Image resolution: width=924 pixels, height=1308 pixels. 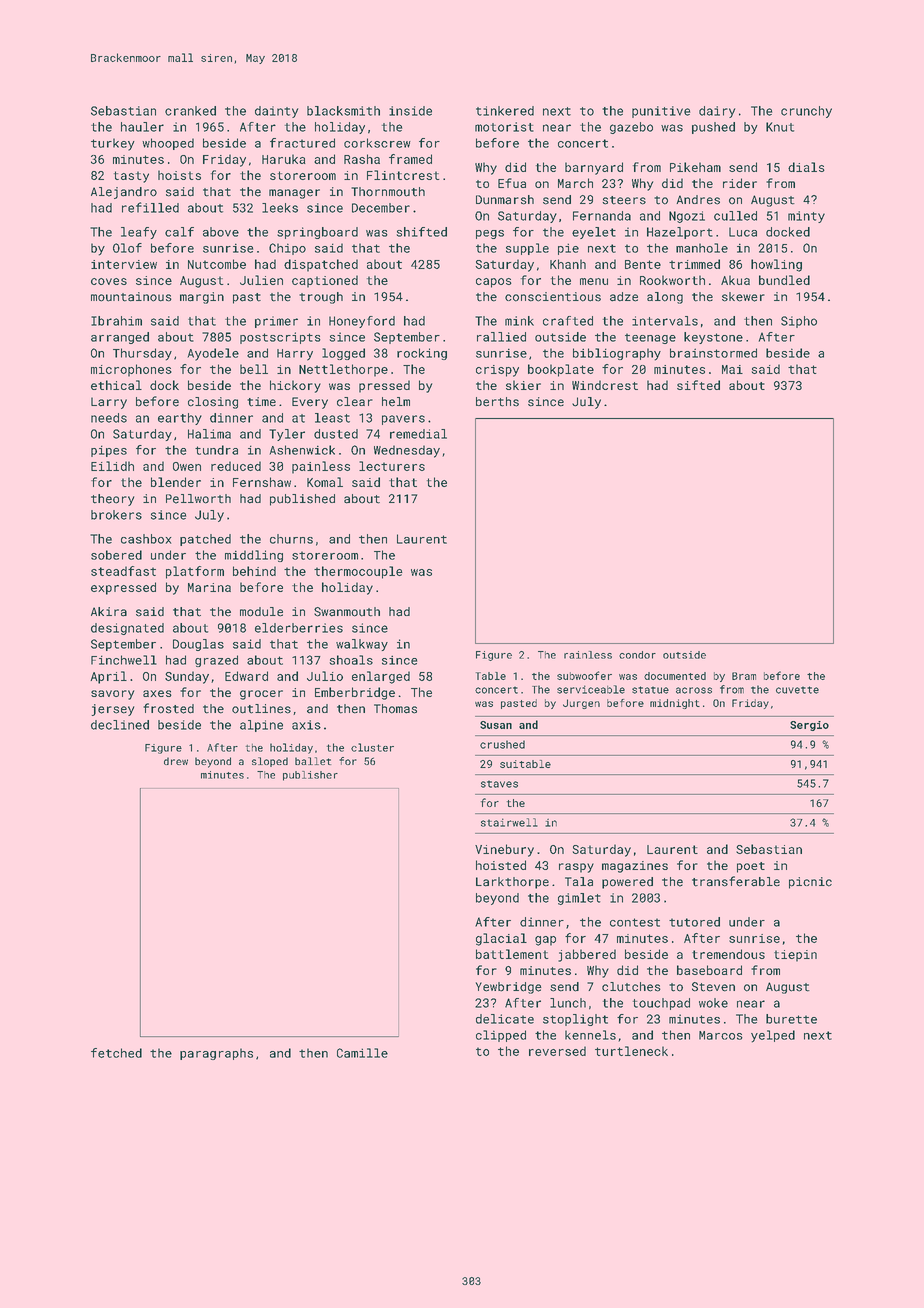 I want to click on poet, so click(x=751, y=867).
